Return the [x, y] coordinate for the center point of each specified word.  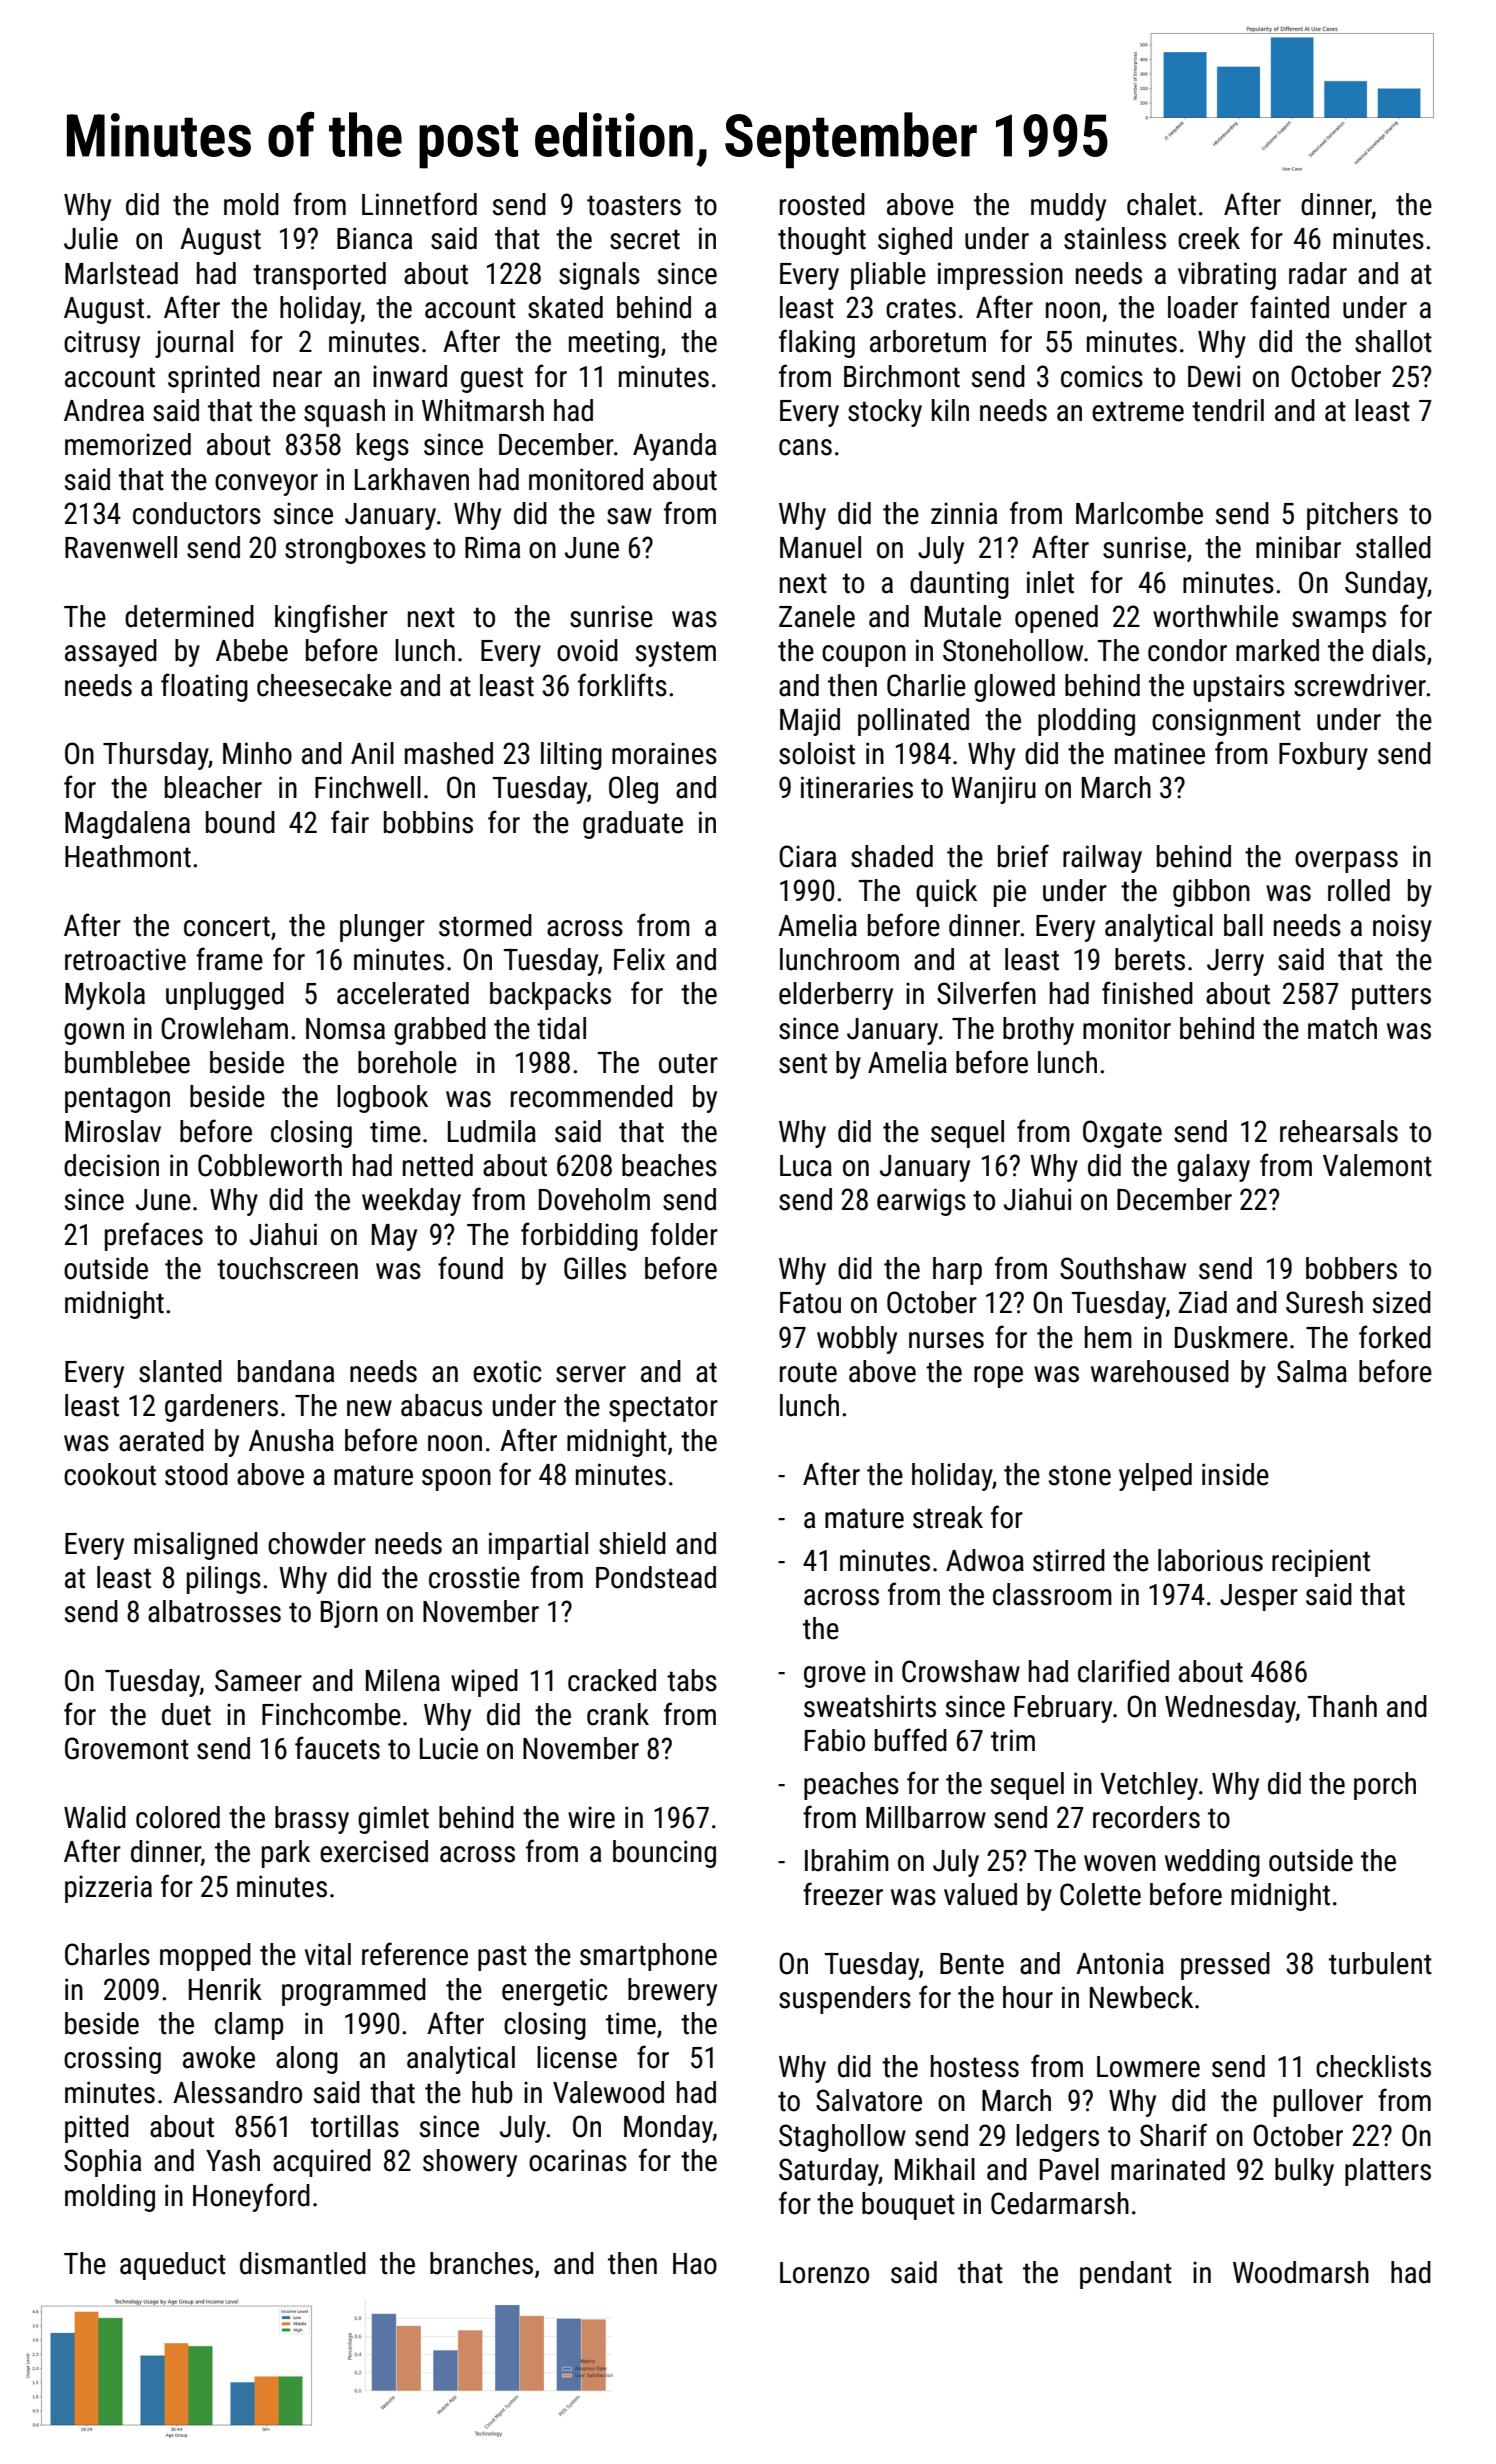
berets [1150, 959]
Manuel [820, 547]
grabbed [440, 1031]
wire [591, 1817]
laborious [1210, 1560]
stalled [1393, 547]
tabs [692, 1680]
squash [344, 413]
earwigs [921, 1202]
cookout [110, 1474]
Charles [107, 1954]
